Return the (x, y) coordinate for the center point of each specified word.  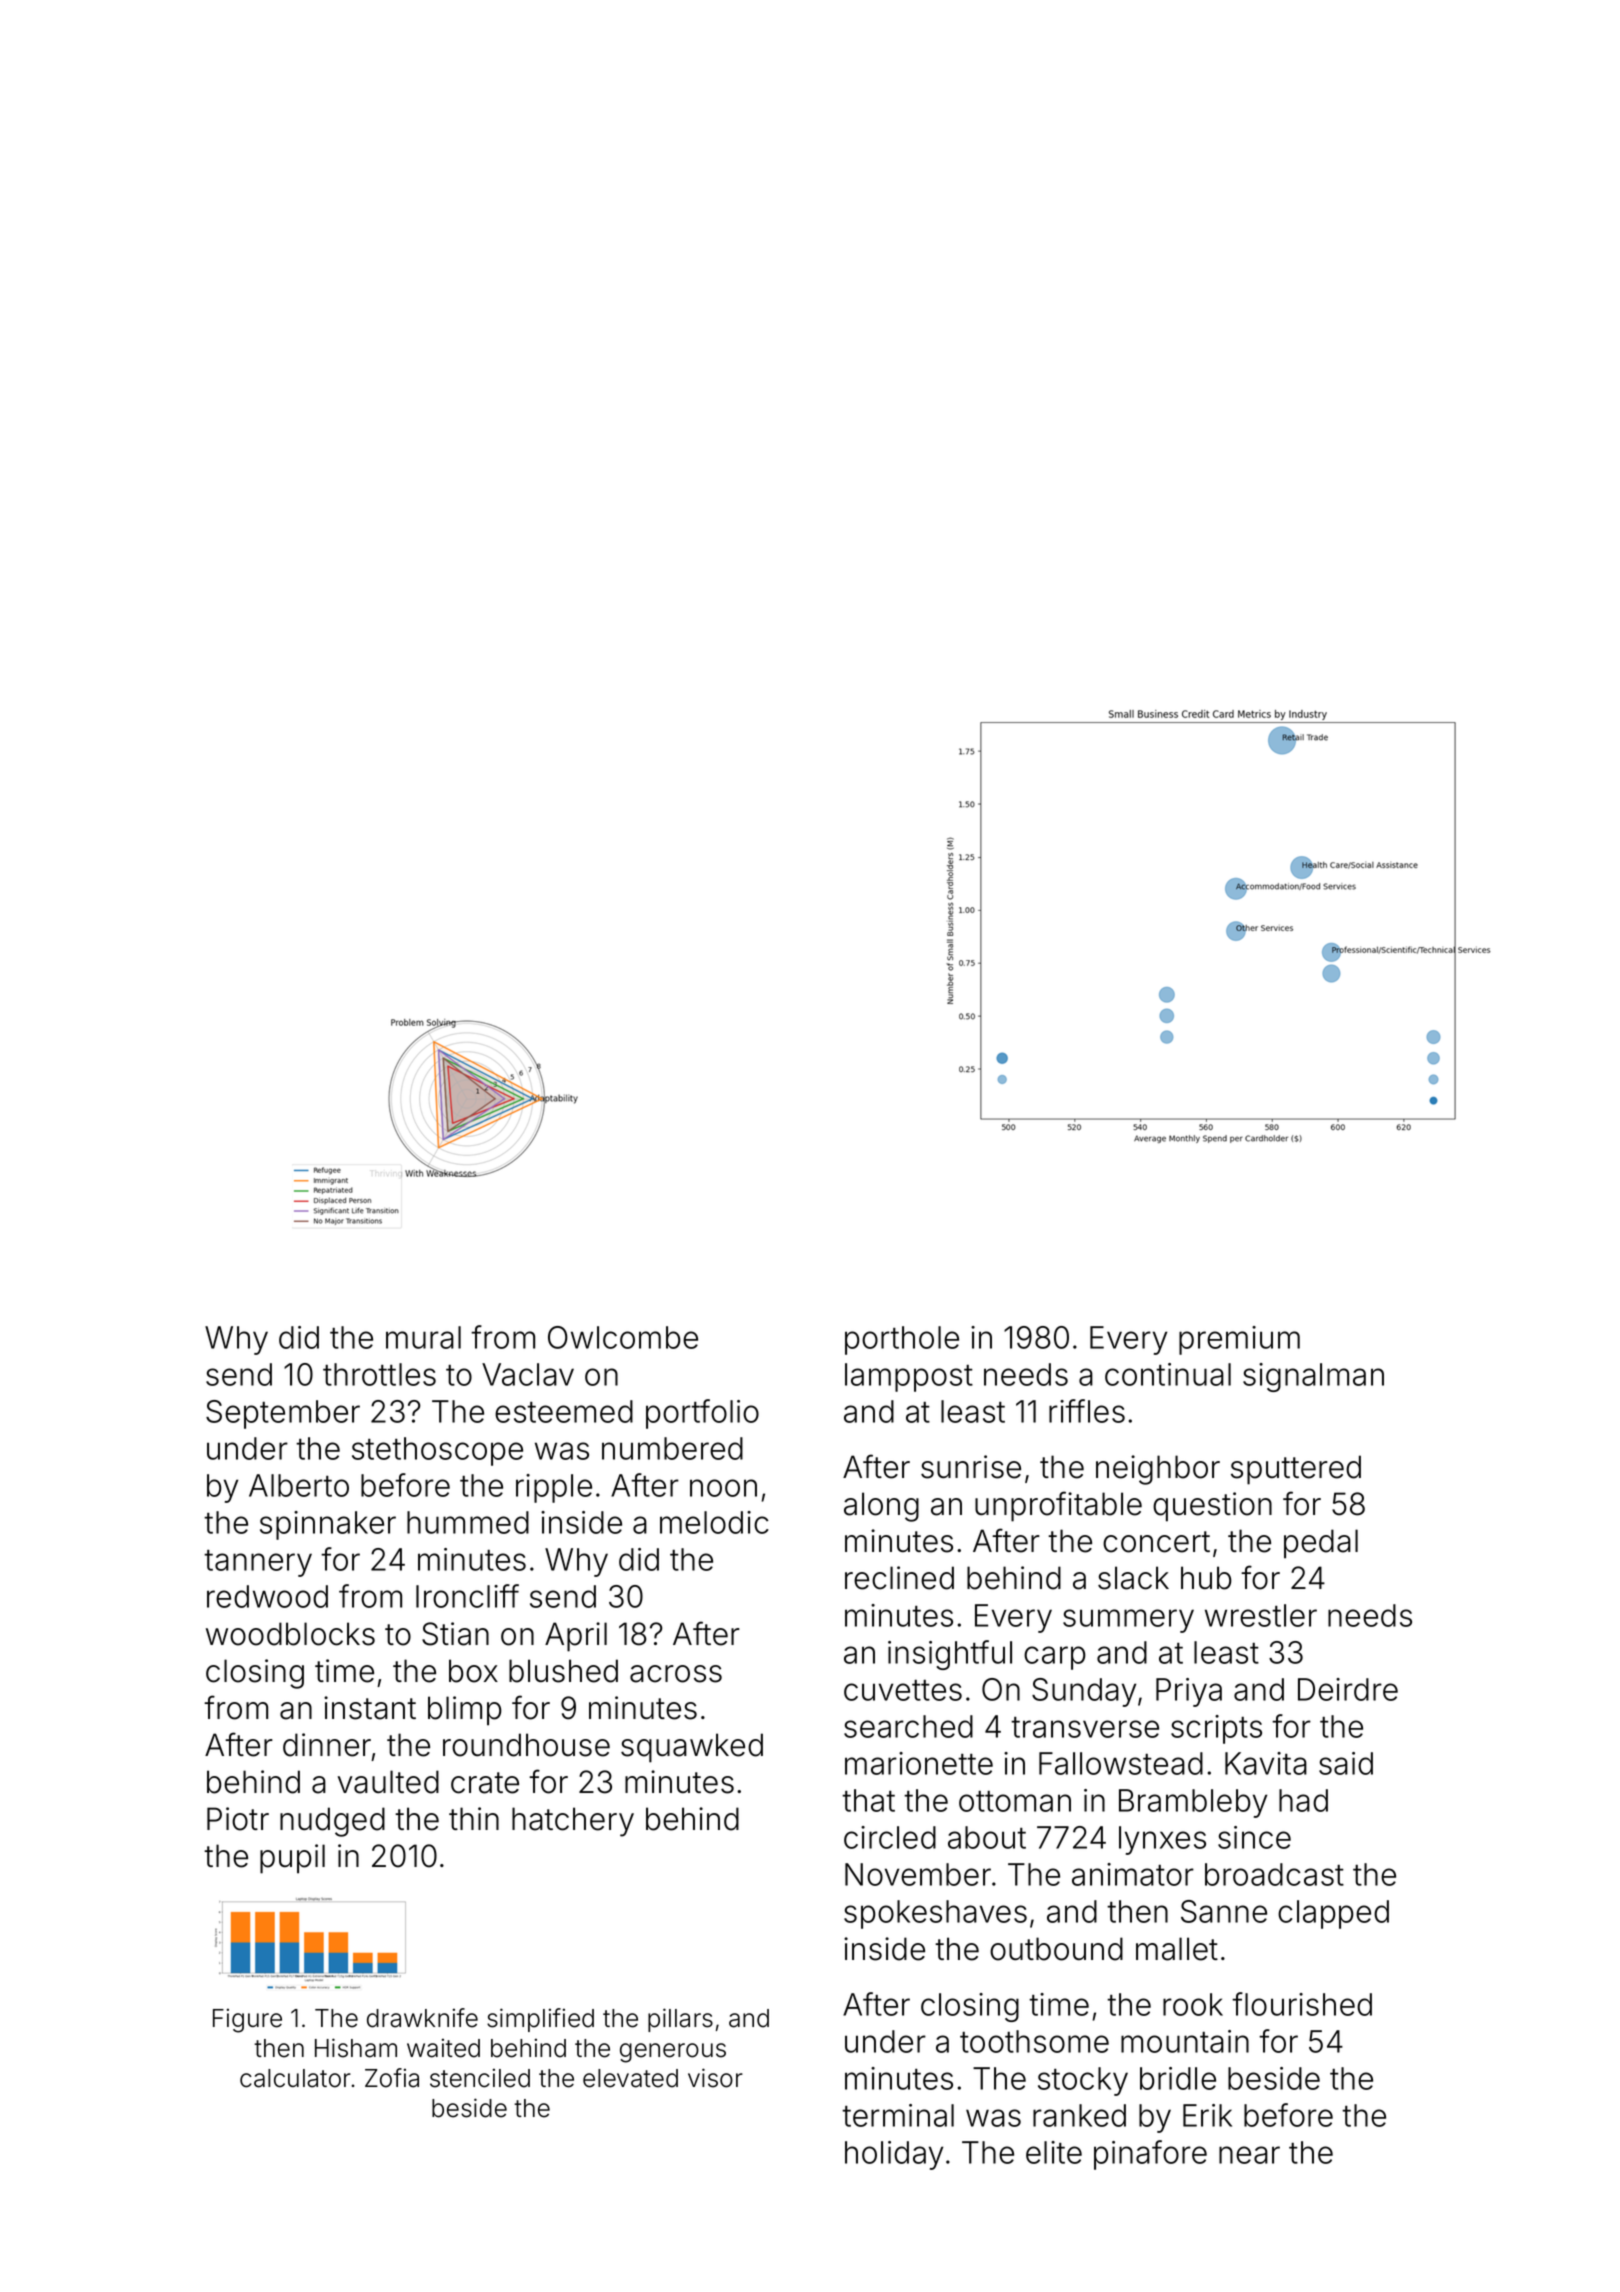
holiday (894, 2155)
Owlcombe (623, 1337)
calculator (295, 2078)
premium (1239, 1340)
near (1249, 2155)
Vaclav (528, 1374)
